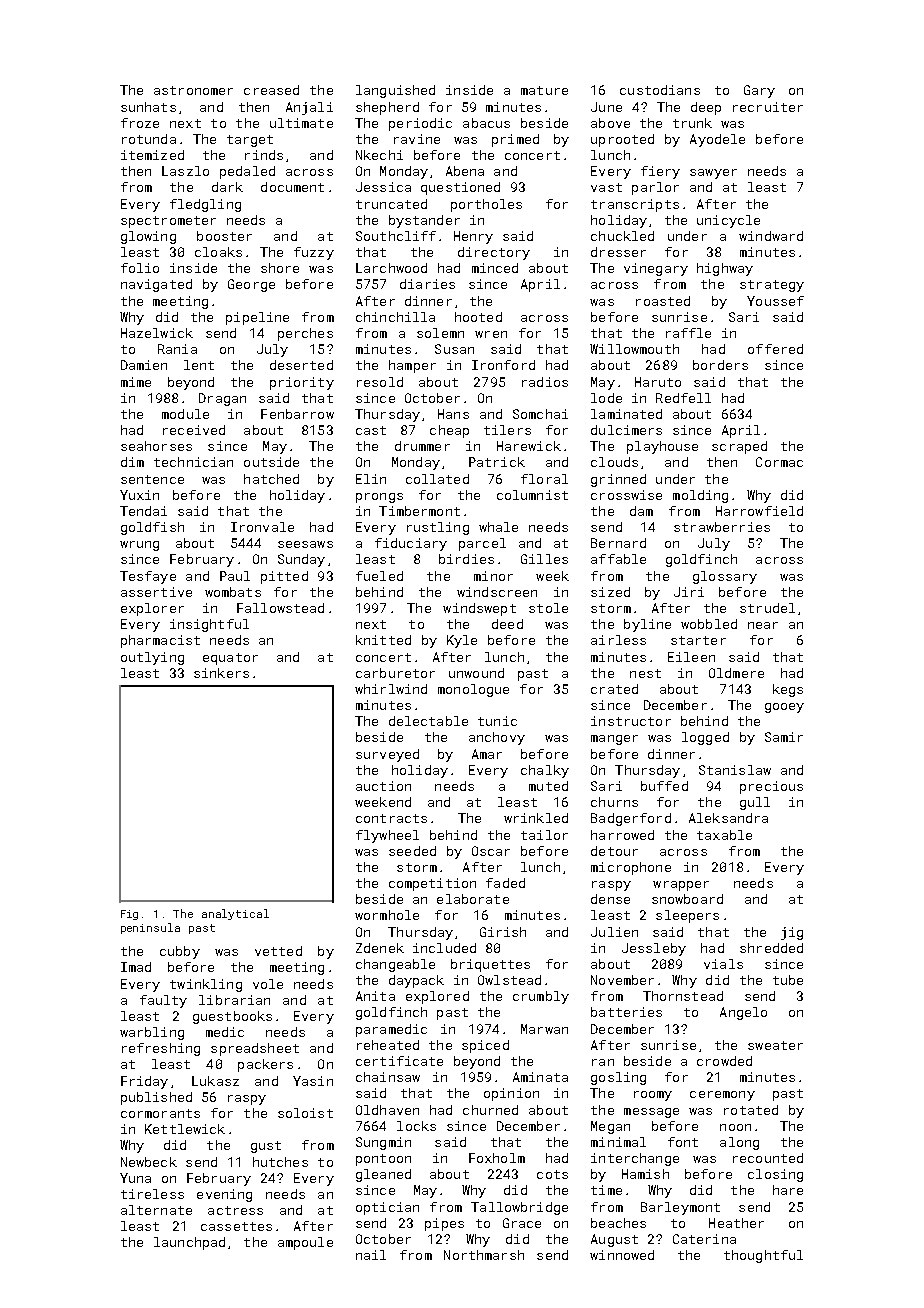 The width and height of the screenshot is (924, 1308). What do you see at coordinates (631, 868) in the screenshot?
I see `microphone` at bounding box center [631, 868].
